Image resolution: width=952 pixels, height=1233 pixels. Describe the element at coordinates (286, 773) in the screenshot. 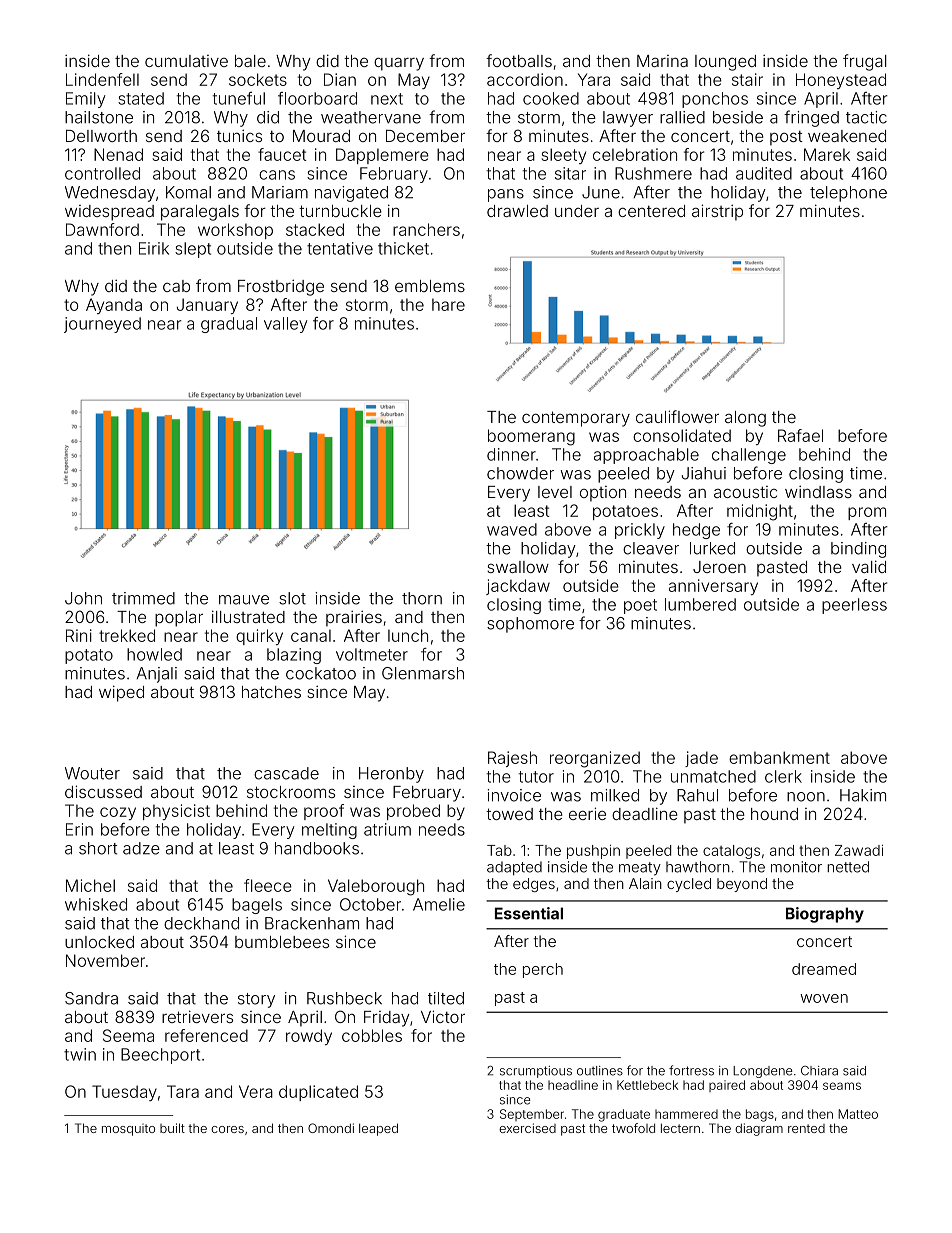

I see `cascade` at that location.
